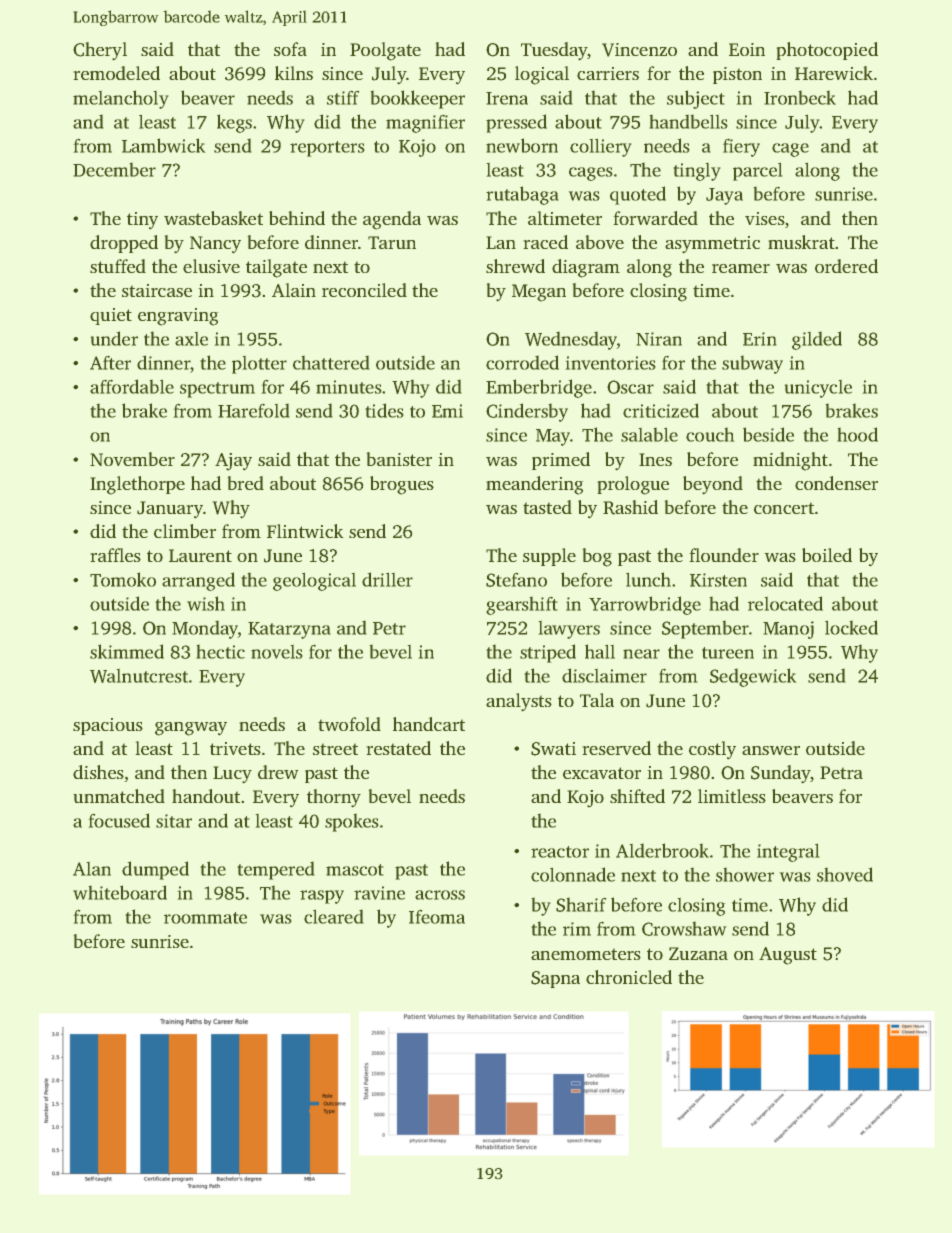 The height and width of the screenshot is (1233, 952). What do you see at coordinates (343, 98) in the screenshot?
I see `stiff` at bounding box center [343, 98].
